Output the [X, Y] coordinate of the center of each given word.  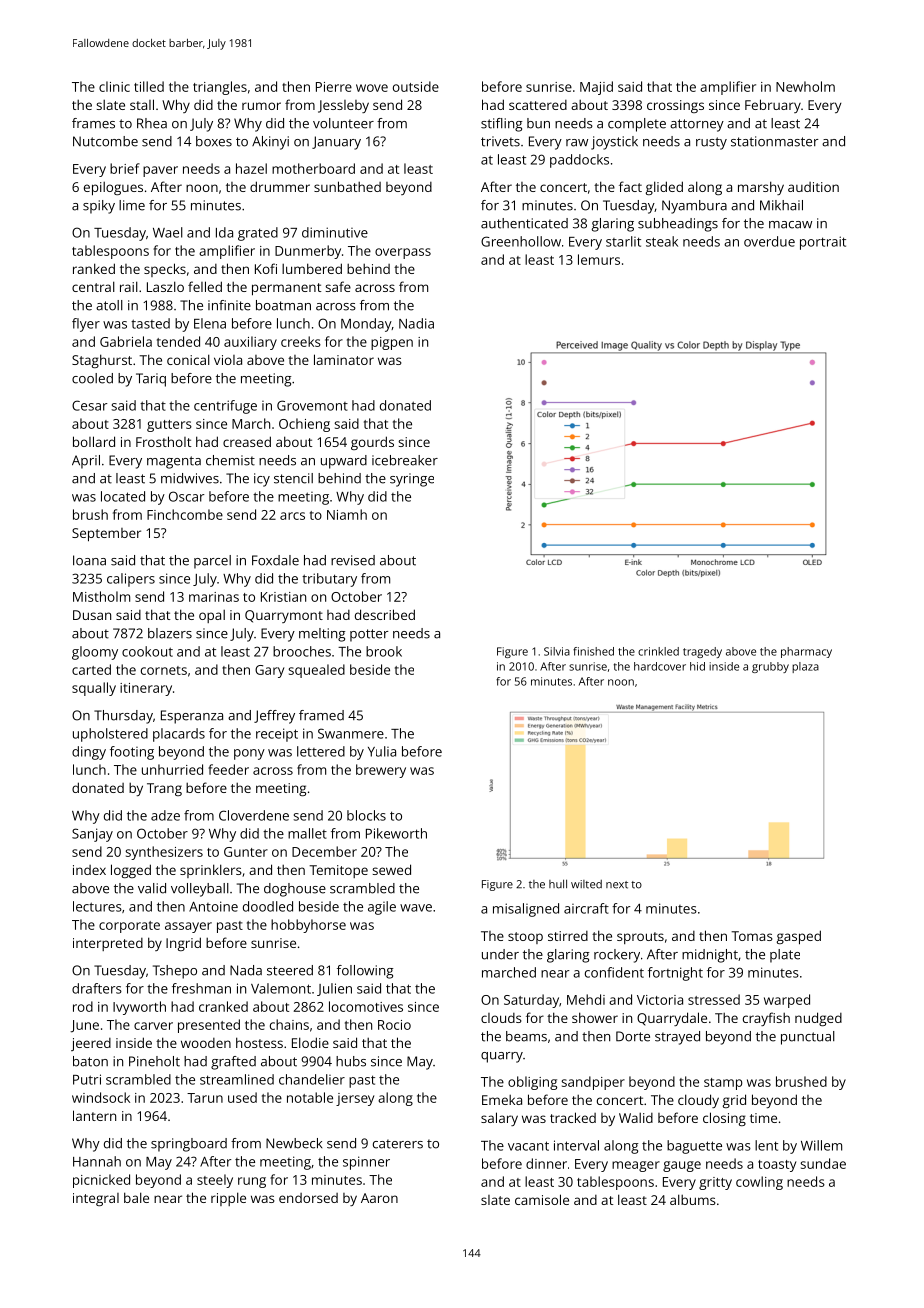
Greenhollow [521, 241]
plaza [805, 667]
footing [132, 753]
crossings [675, 106]
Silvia [557, 651]
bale [136, 1197]
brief [125, 168]
